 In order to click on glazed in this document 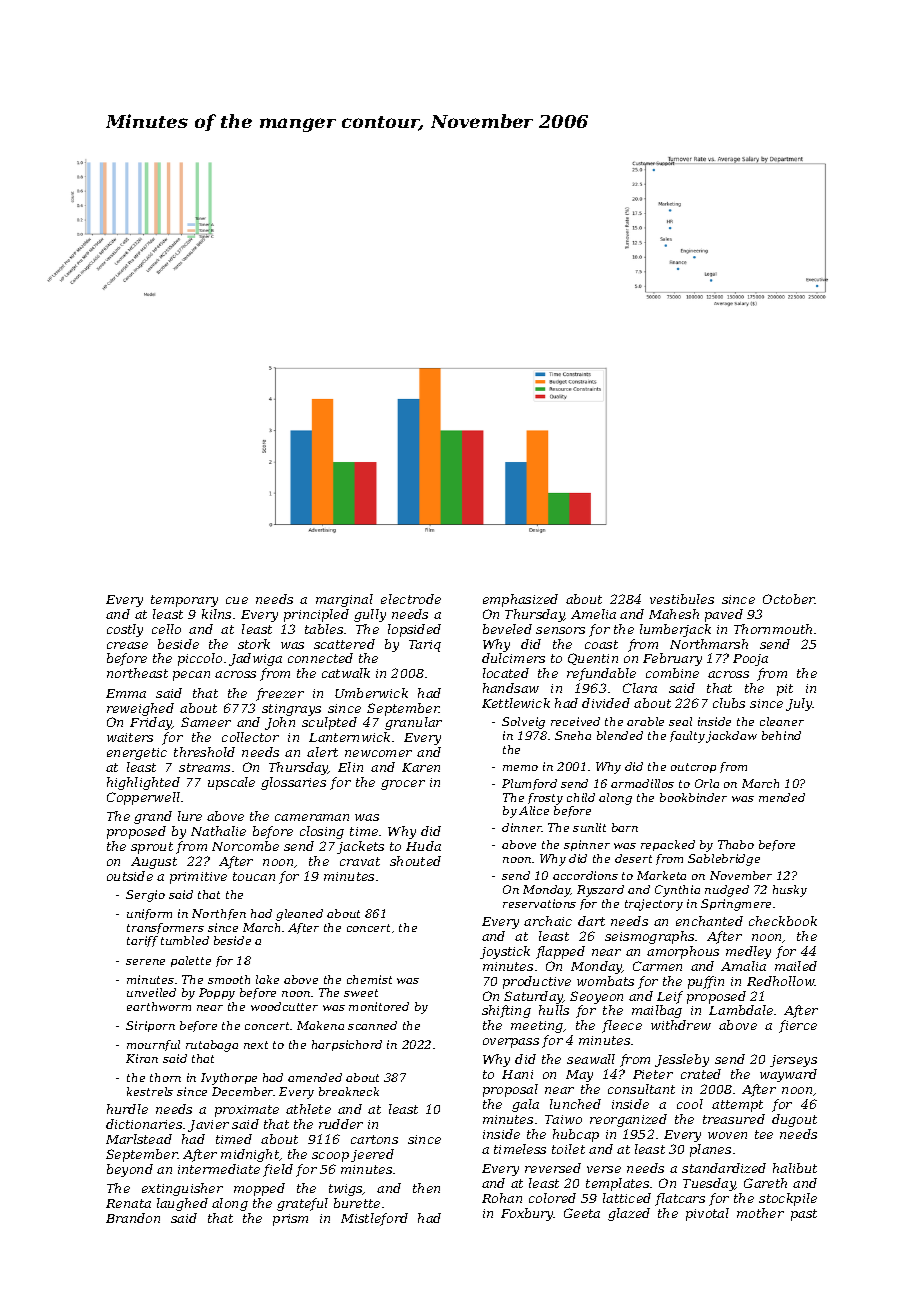, I will do `click(629, 1214)`.
